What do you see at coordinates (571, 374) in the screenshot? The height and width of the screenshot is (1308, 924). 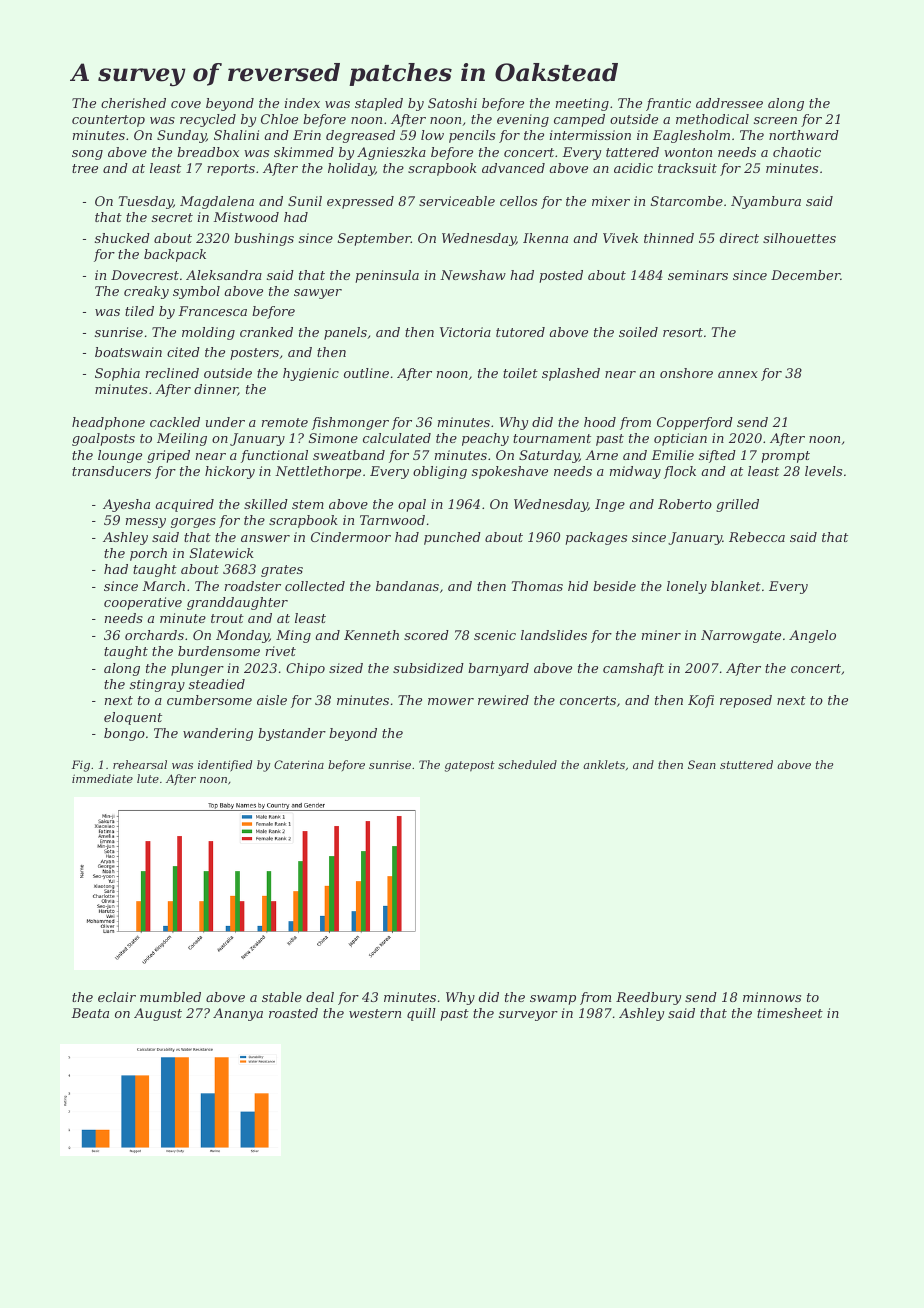 I see `splashed` at bounding box center [571, 374].
